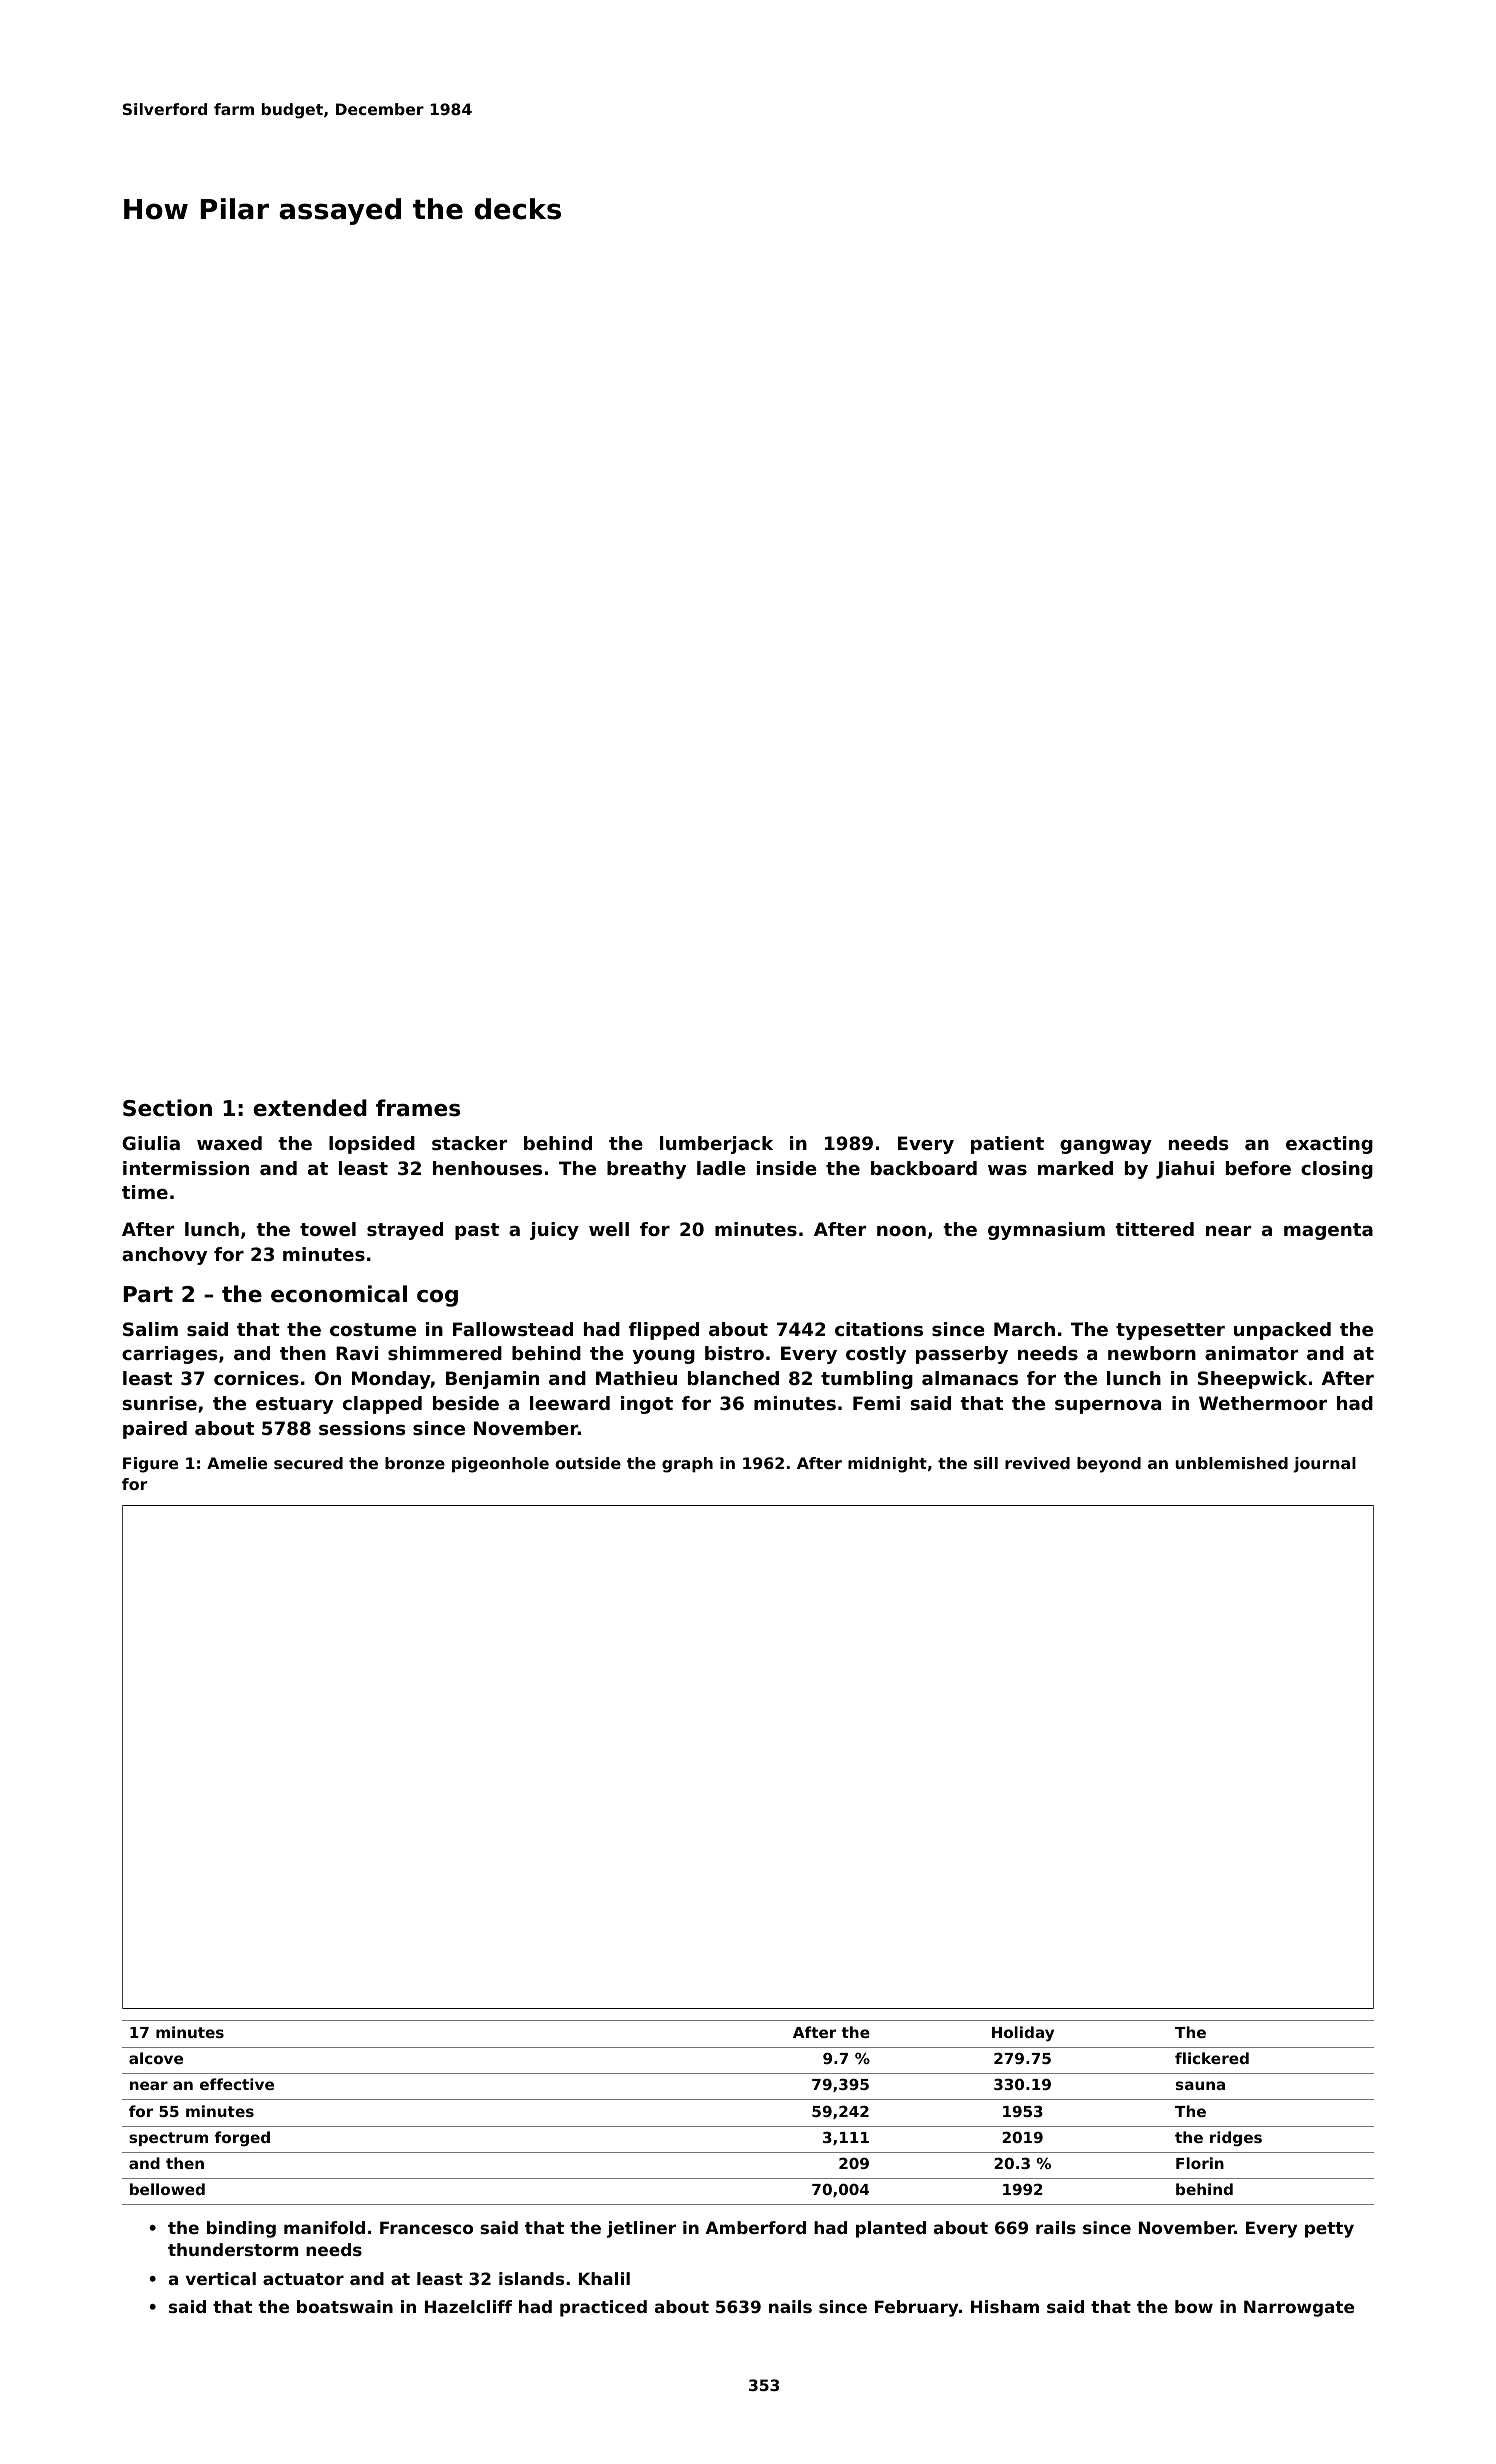  What do you see at coordinates (1212, 2058) in the screenshot?
I see `flickered` at bounding box center [1212, 2058].
